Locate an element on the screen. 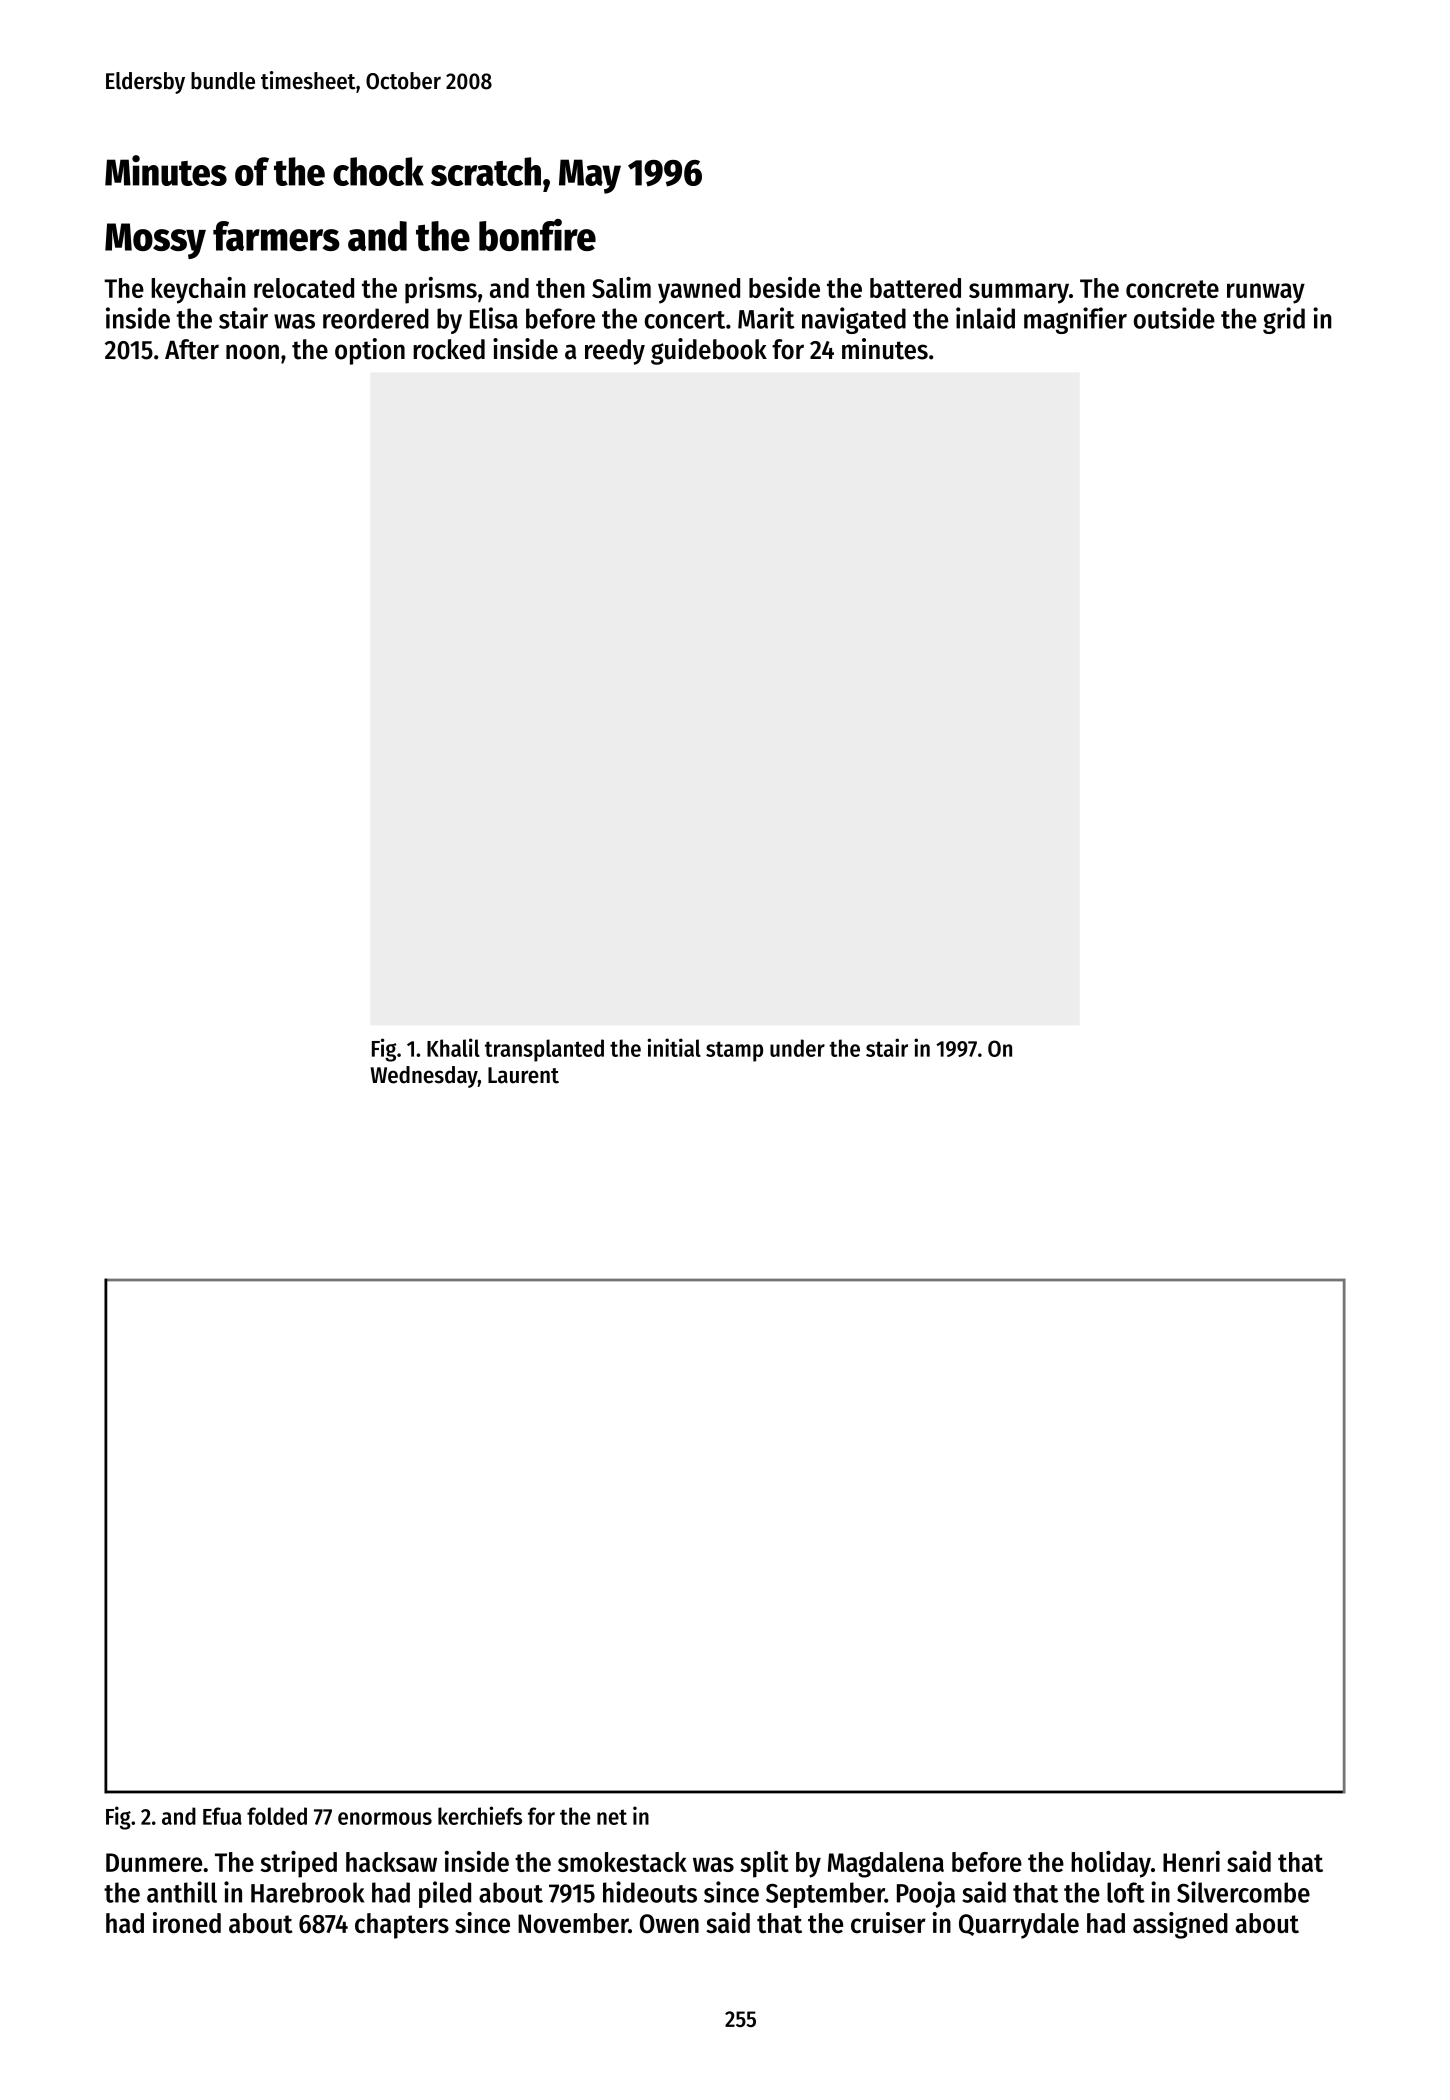 This screenshot has width=1450, height=2100. under is located at coordinates (797, 1048).
